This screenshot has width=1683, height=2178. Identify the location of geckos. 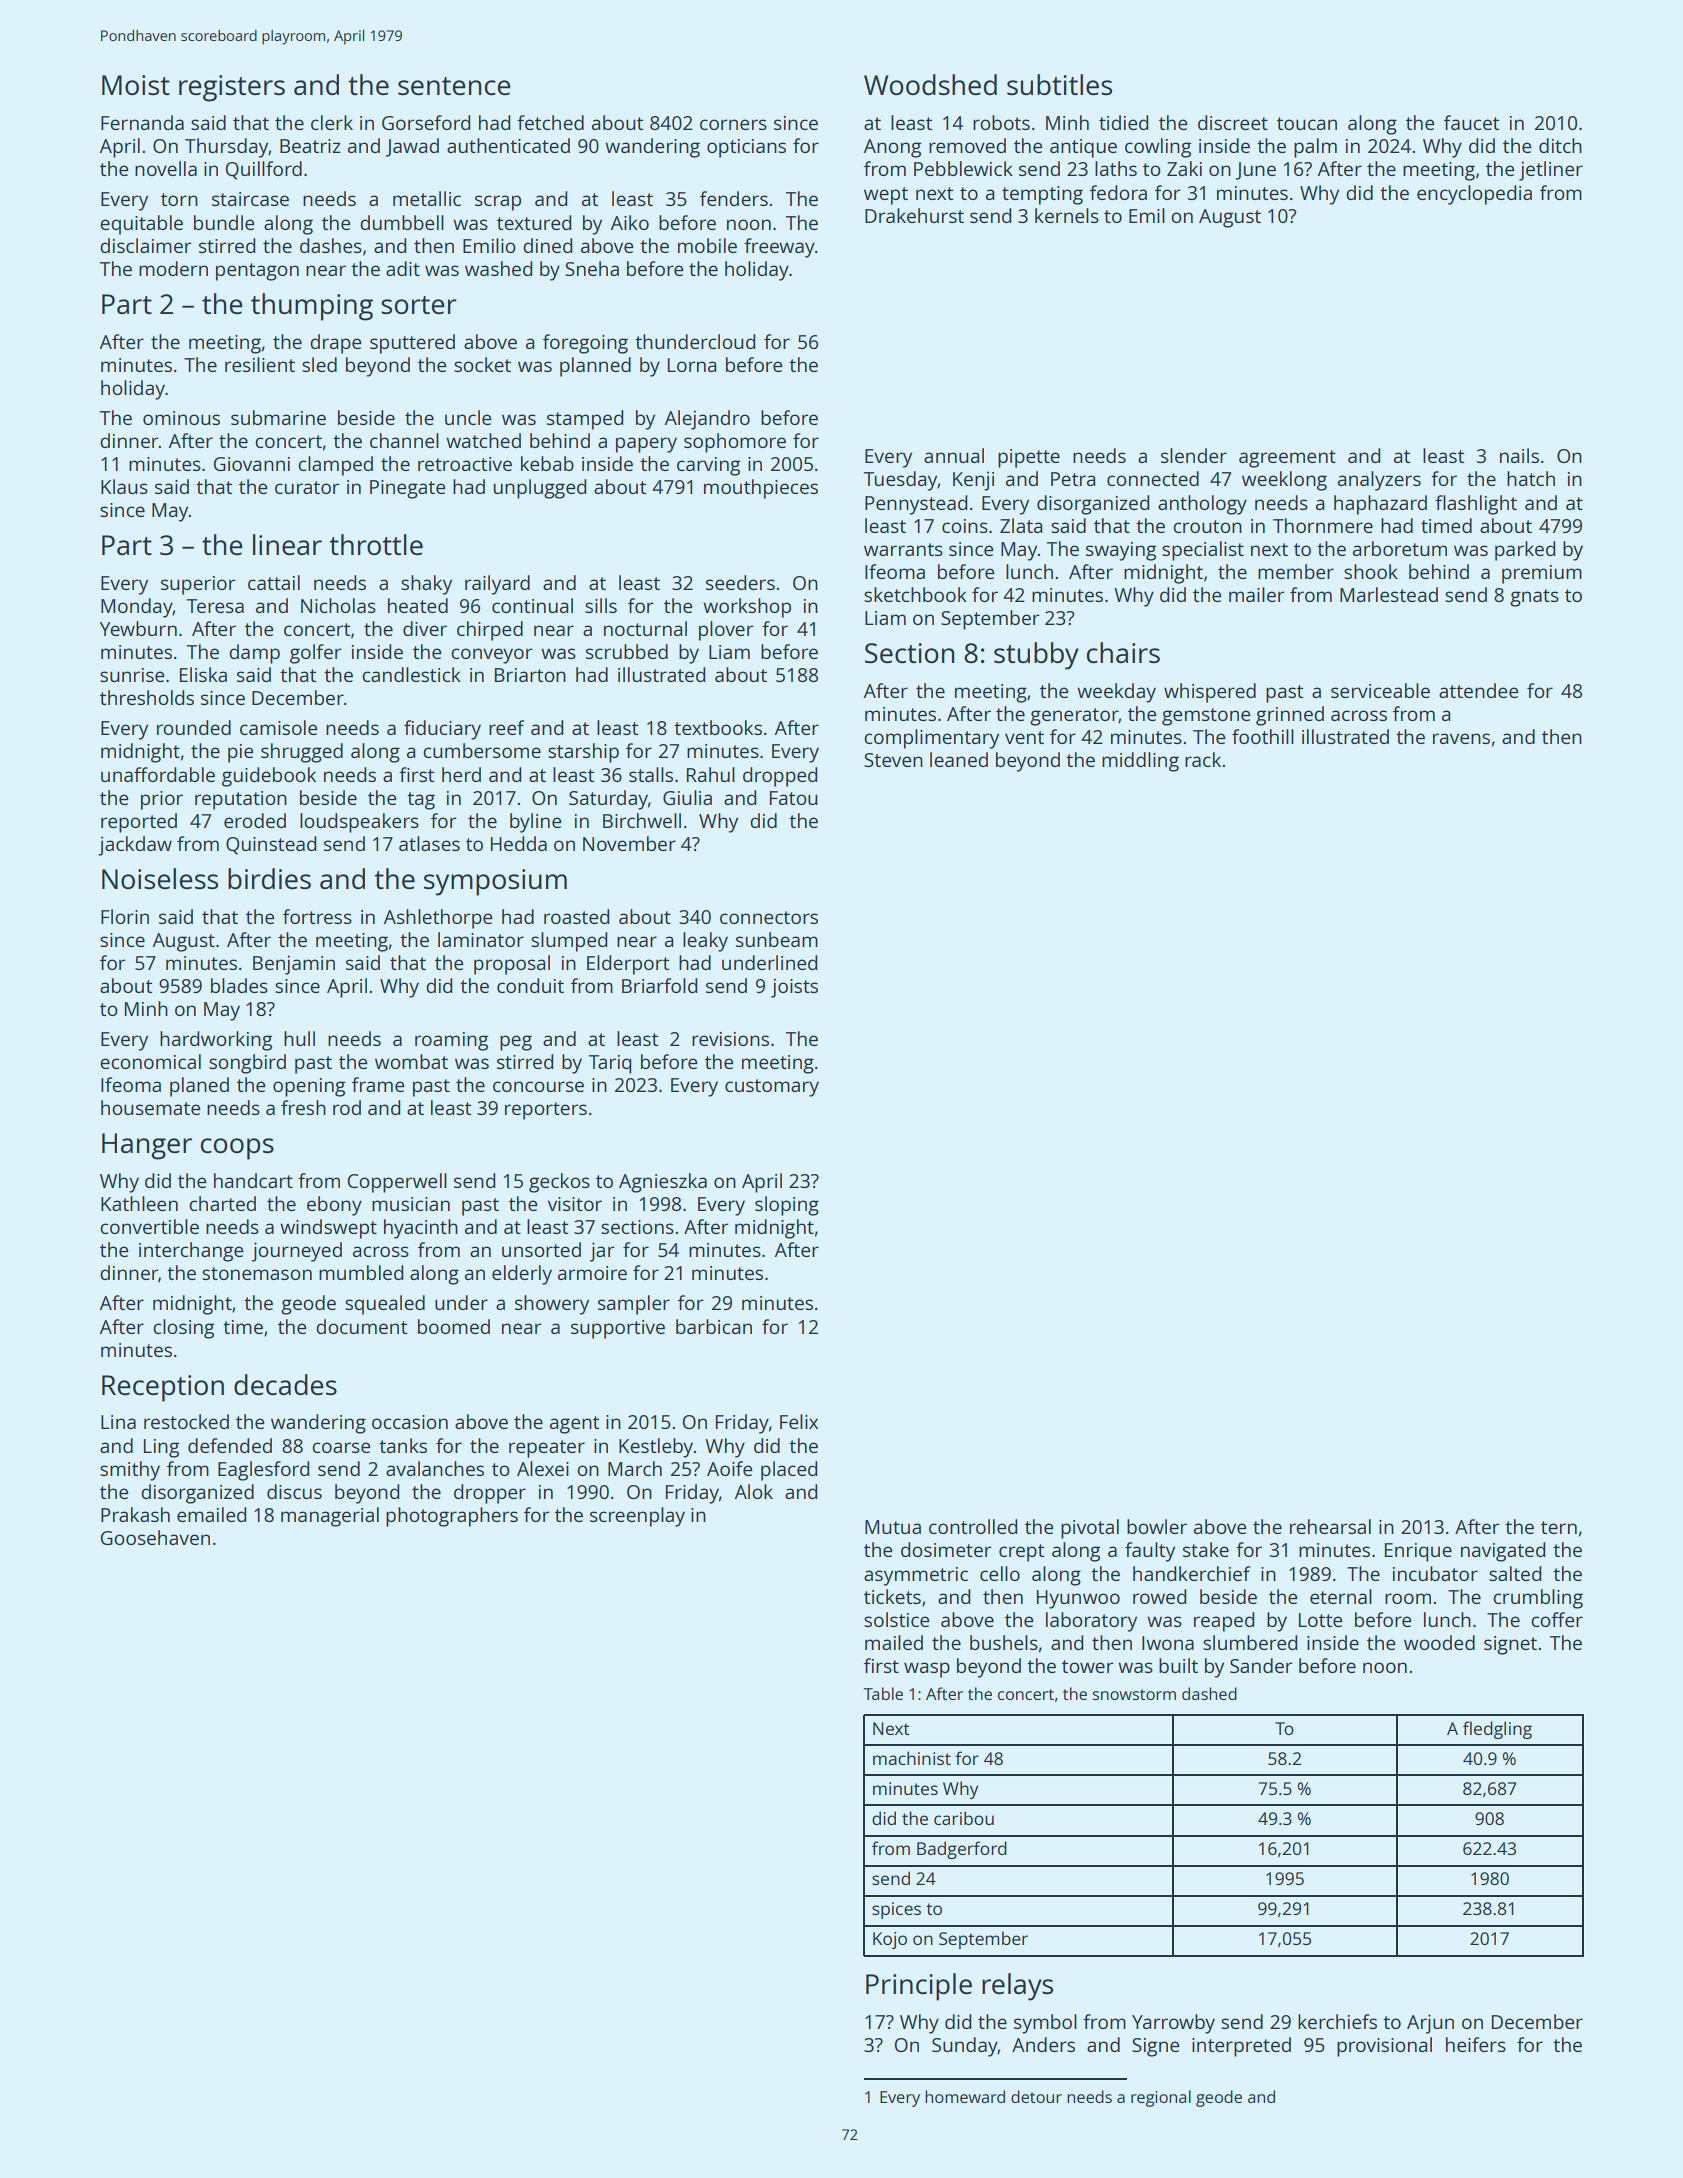
(559, 1183).
